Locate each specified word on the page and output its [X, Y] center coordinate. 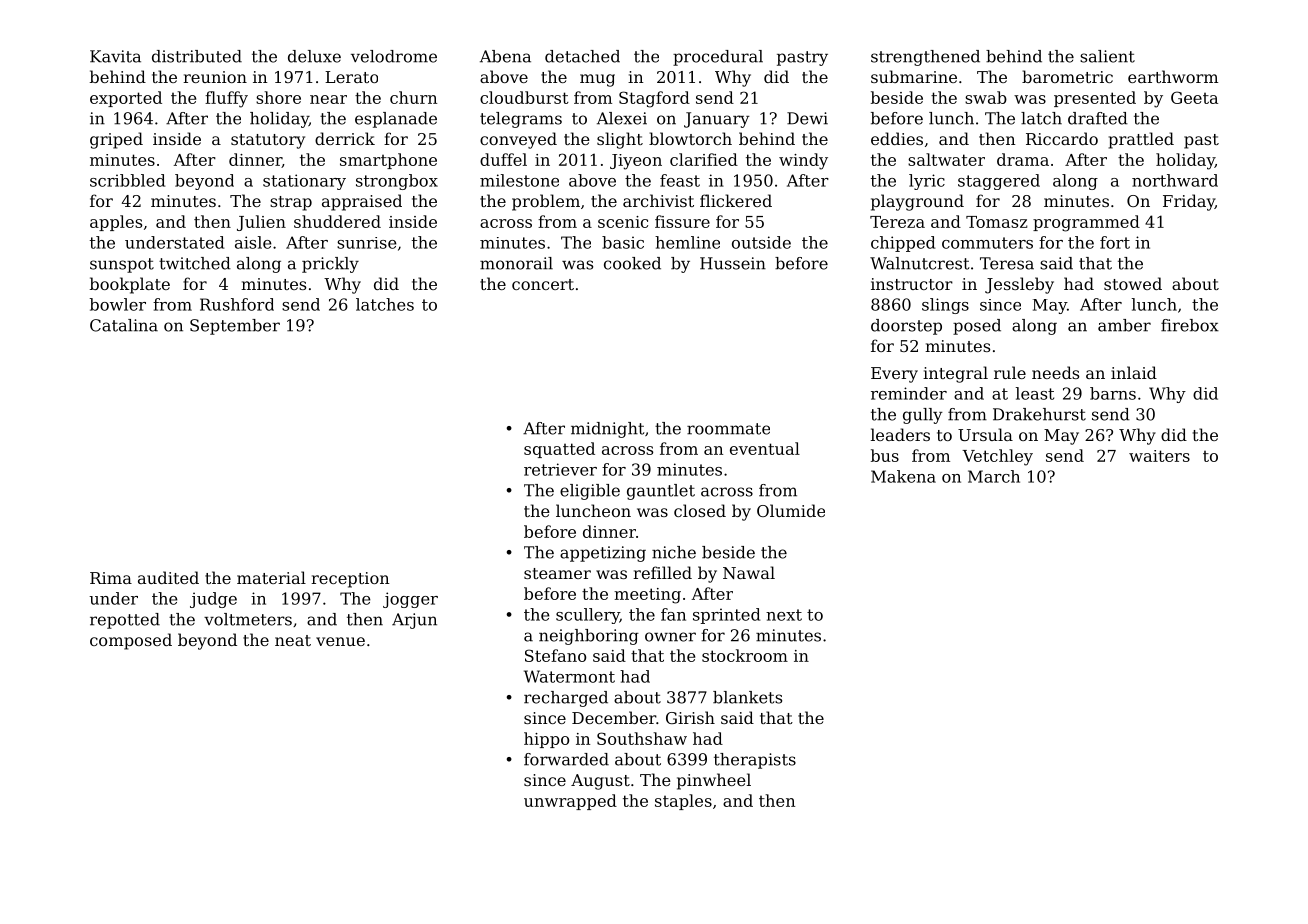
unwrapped [570, 802]
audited [168, 577]
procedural [718, 58]
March [994, 476]
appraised [362, 202]
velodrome [394, 56]
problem [546, 202]
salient [1107, 56]
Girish [690, 717]
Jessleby [1019, 285]
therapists [755, 761]
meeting [647, 596]
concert [543, 284]
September [235, 327]
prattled [1141, 140]
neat [293, 640]
